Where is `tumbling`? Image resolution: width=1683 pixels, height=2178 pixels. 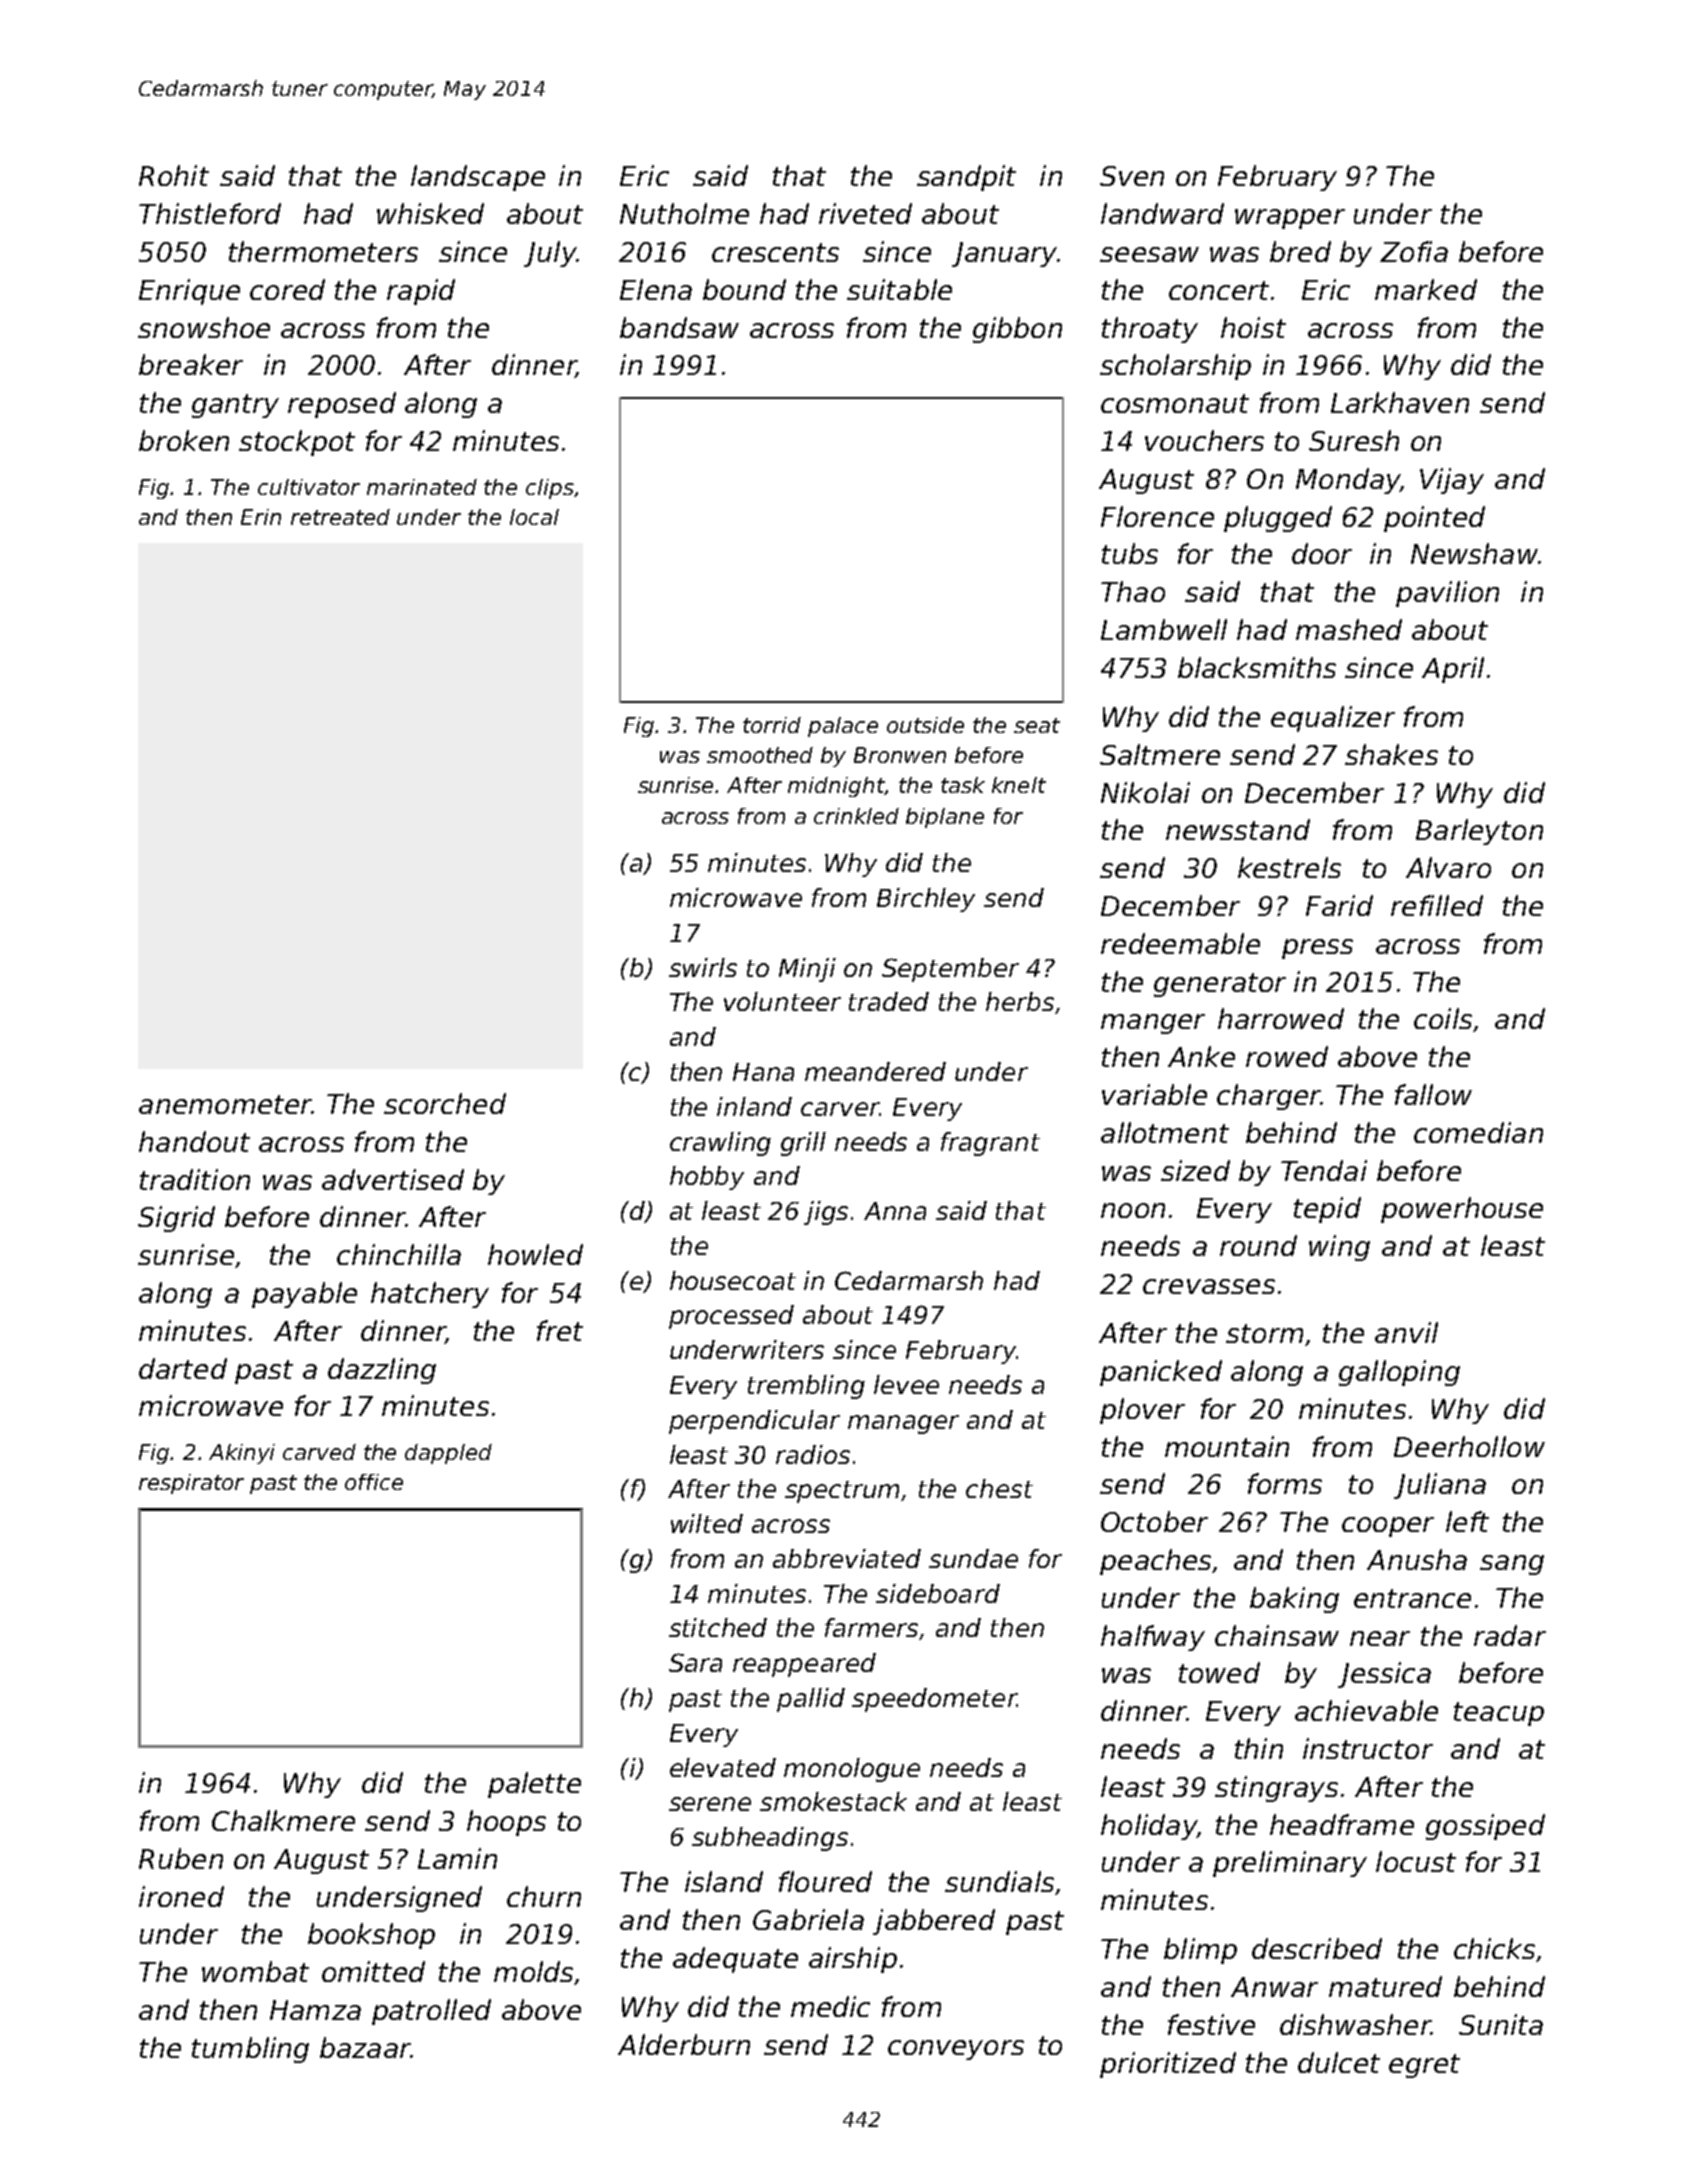 tumbling is located at coordinates (250, 2050).
